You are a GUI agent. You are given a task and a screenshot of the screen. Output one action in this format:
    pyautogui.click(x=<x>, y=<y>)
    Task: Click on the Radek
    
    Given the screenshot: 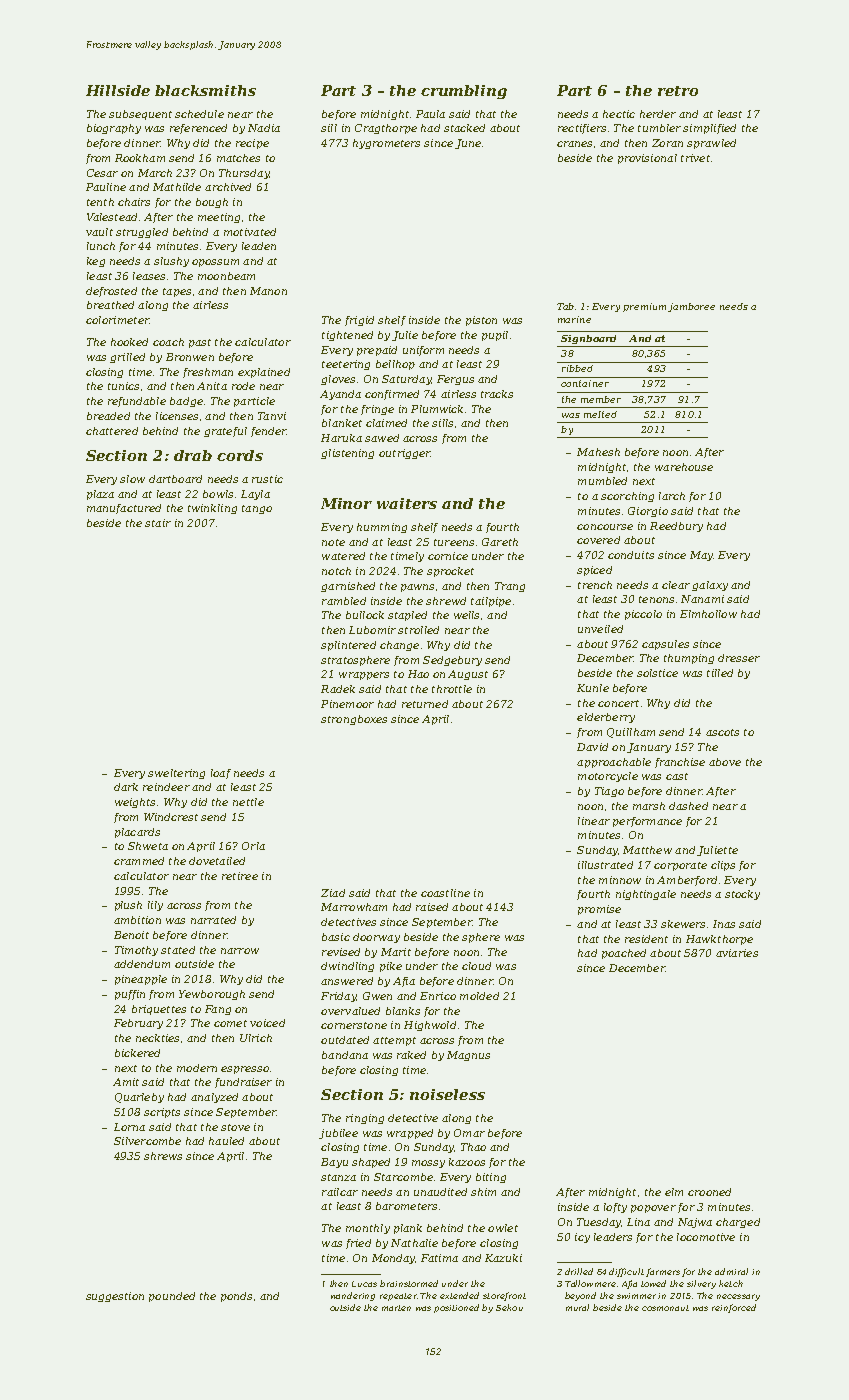 What is the action you would take?
    pyautogui.click(x=338, y=689)
